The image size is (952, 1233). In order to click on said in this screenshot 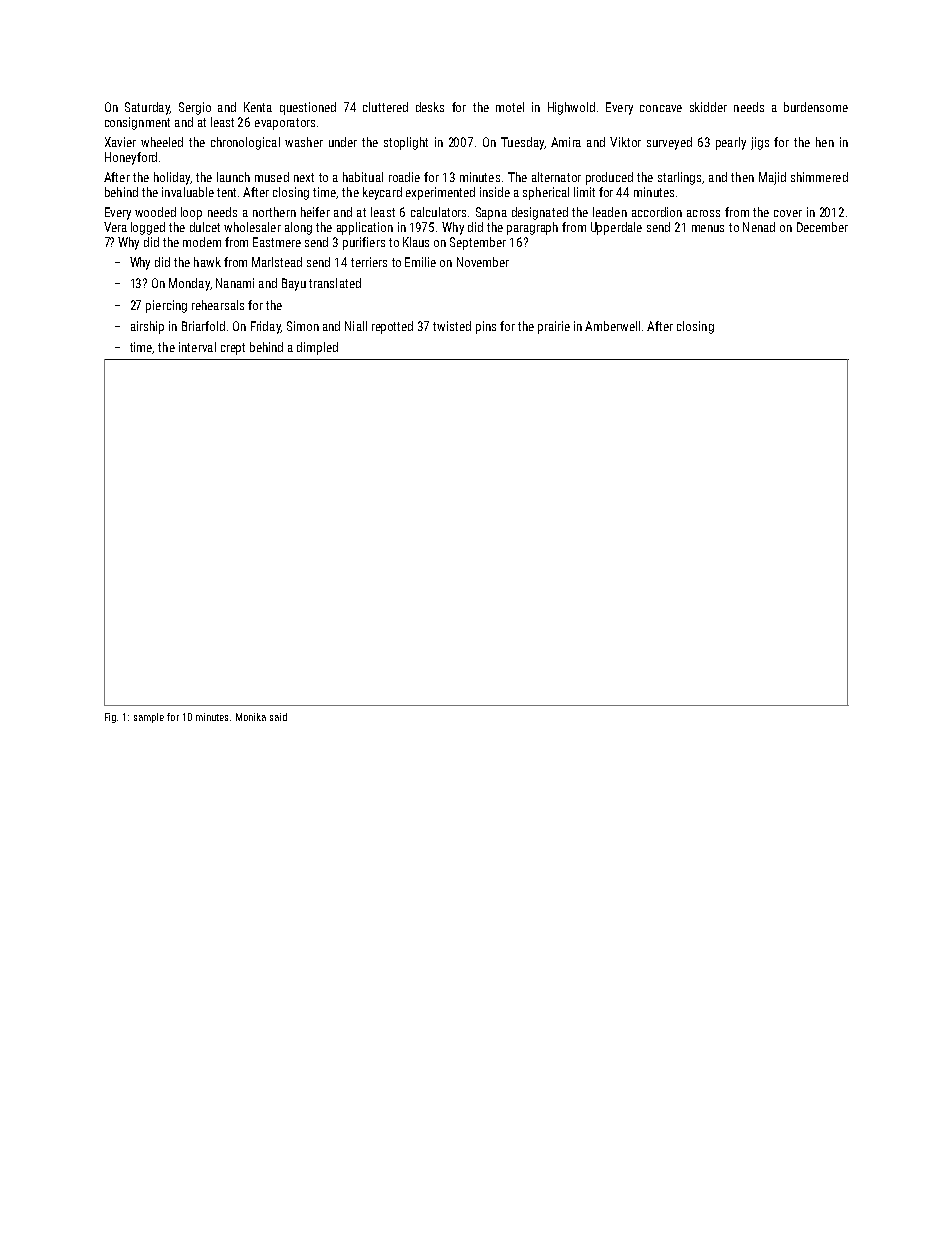, I will do `click(278, 717)`.
